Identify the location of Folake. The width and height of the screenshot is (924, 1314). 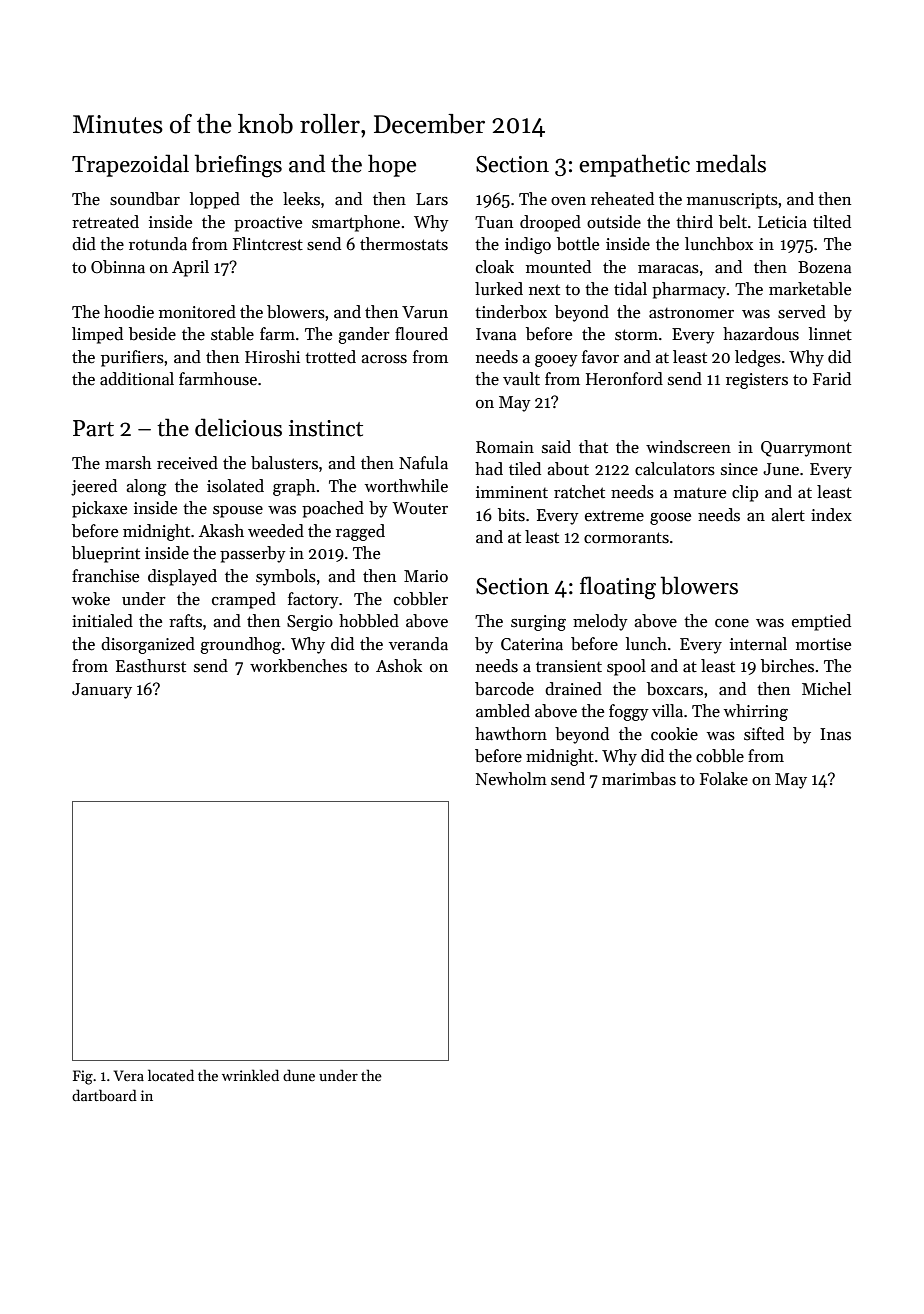
(724, 779).
